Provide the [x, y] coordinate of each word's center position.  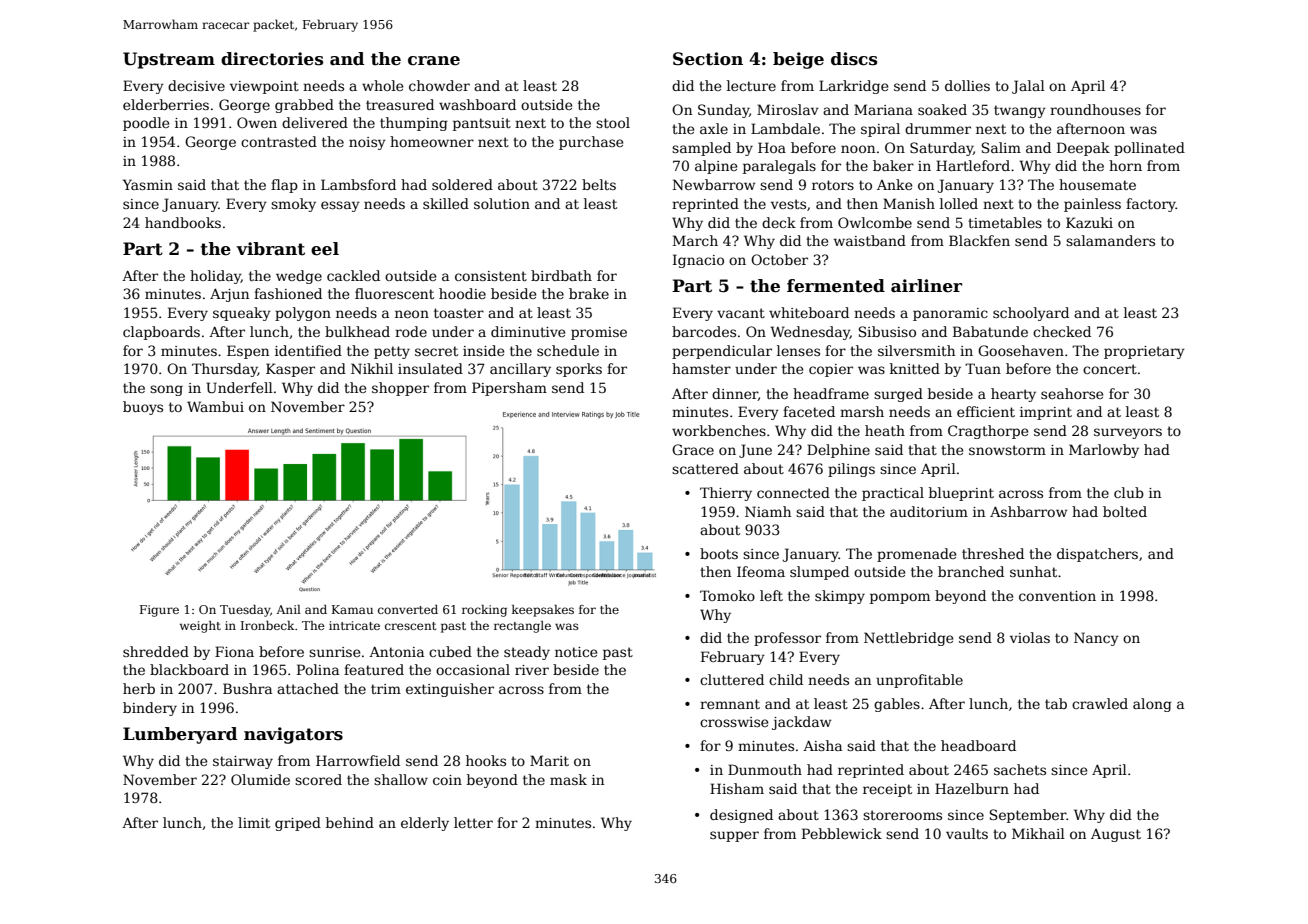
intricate [354, 625]
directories [272, 59]
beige [798, 60]
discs [854, 59]
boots [719, 553]
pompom [900, 598]
